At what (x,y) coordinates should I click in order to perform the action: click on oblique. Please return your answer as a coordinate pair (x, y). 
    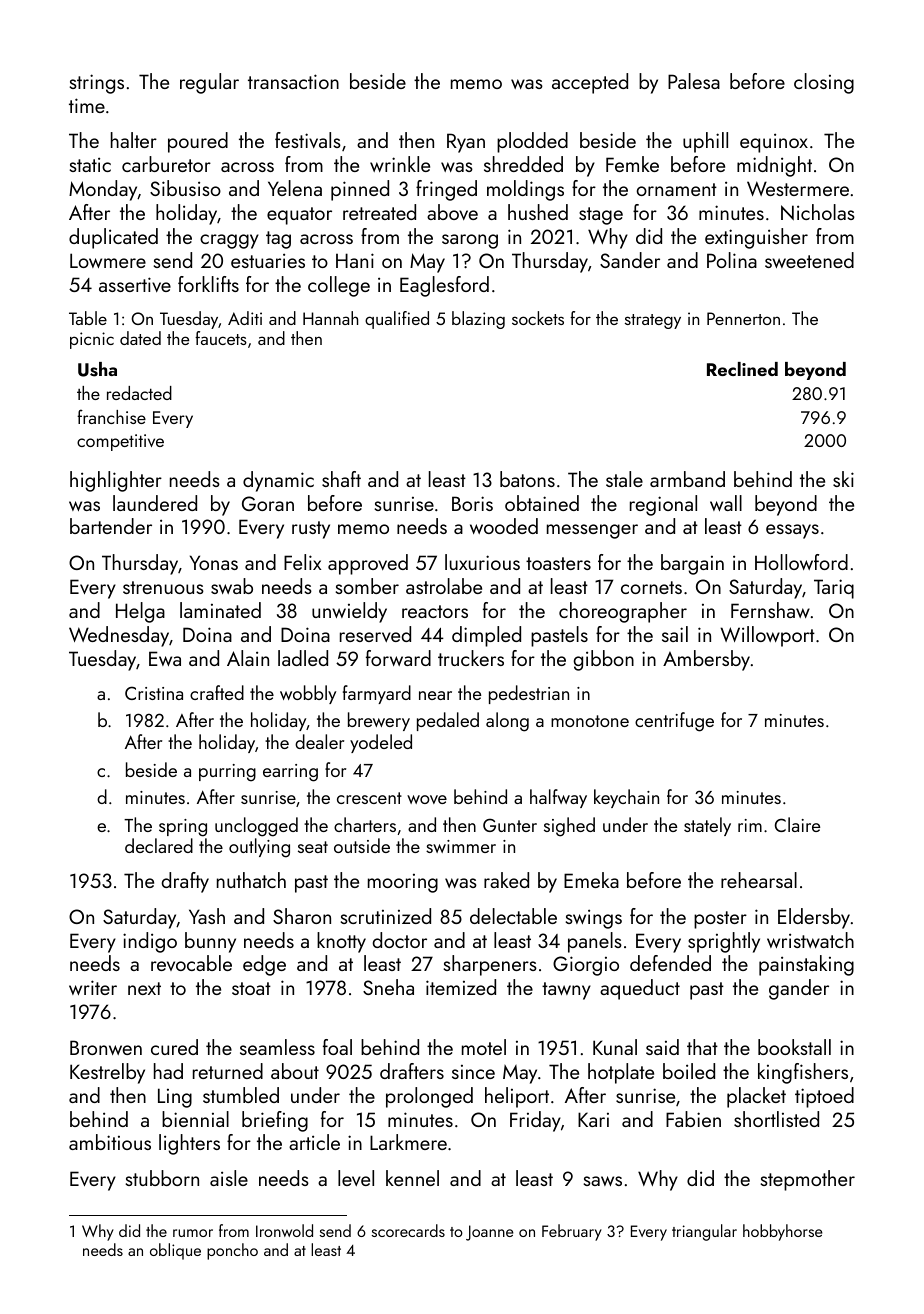
    Looking at the image, I should click on (175, 1251).
